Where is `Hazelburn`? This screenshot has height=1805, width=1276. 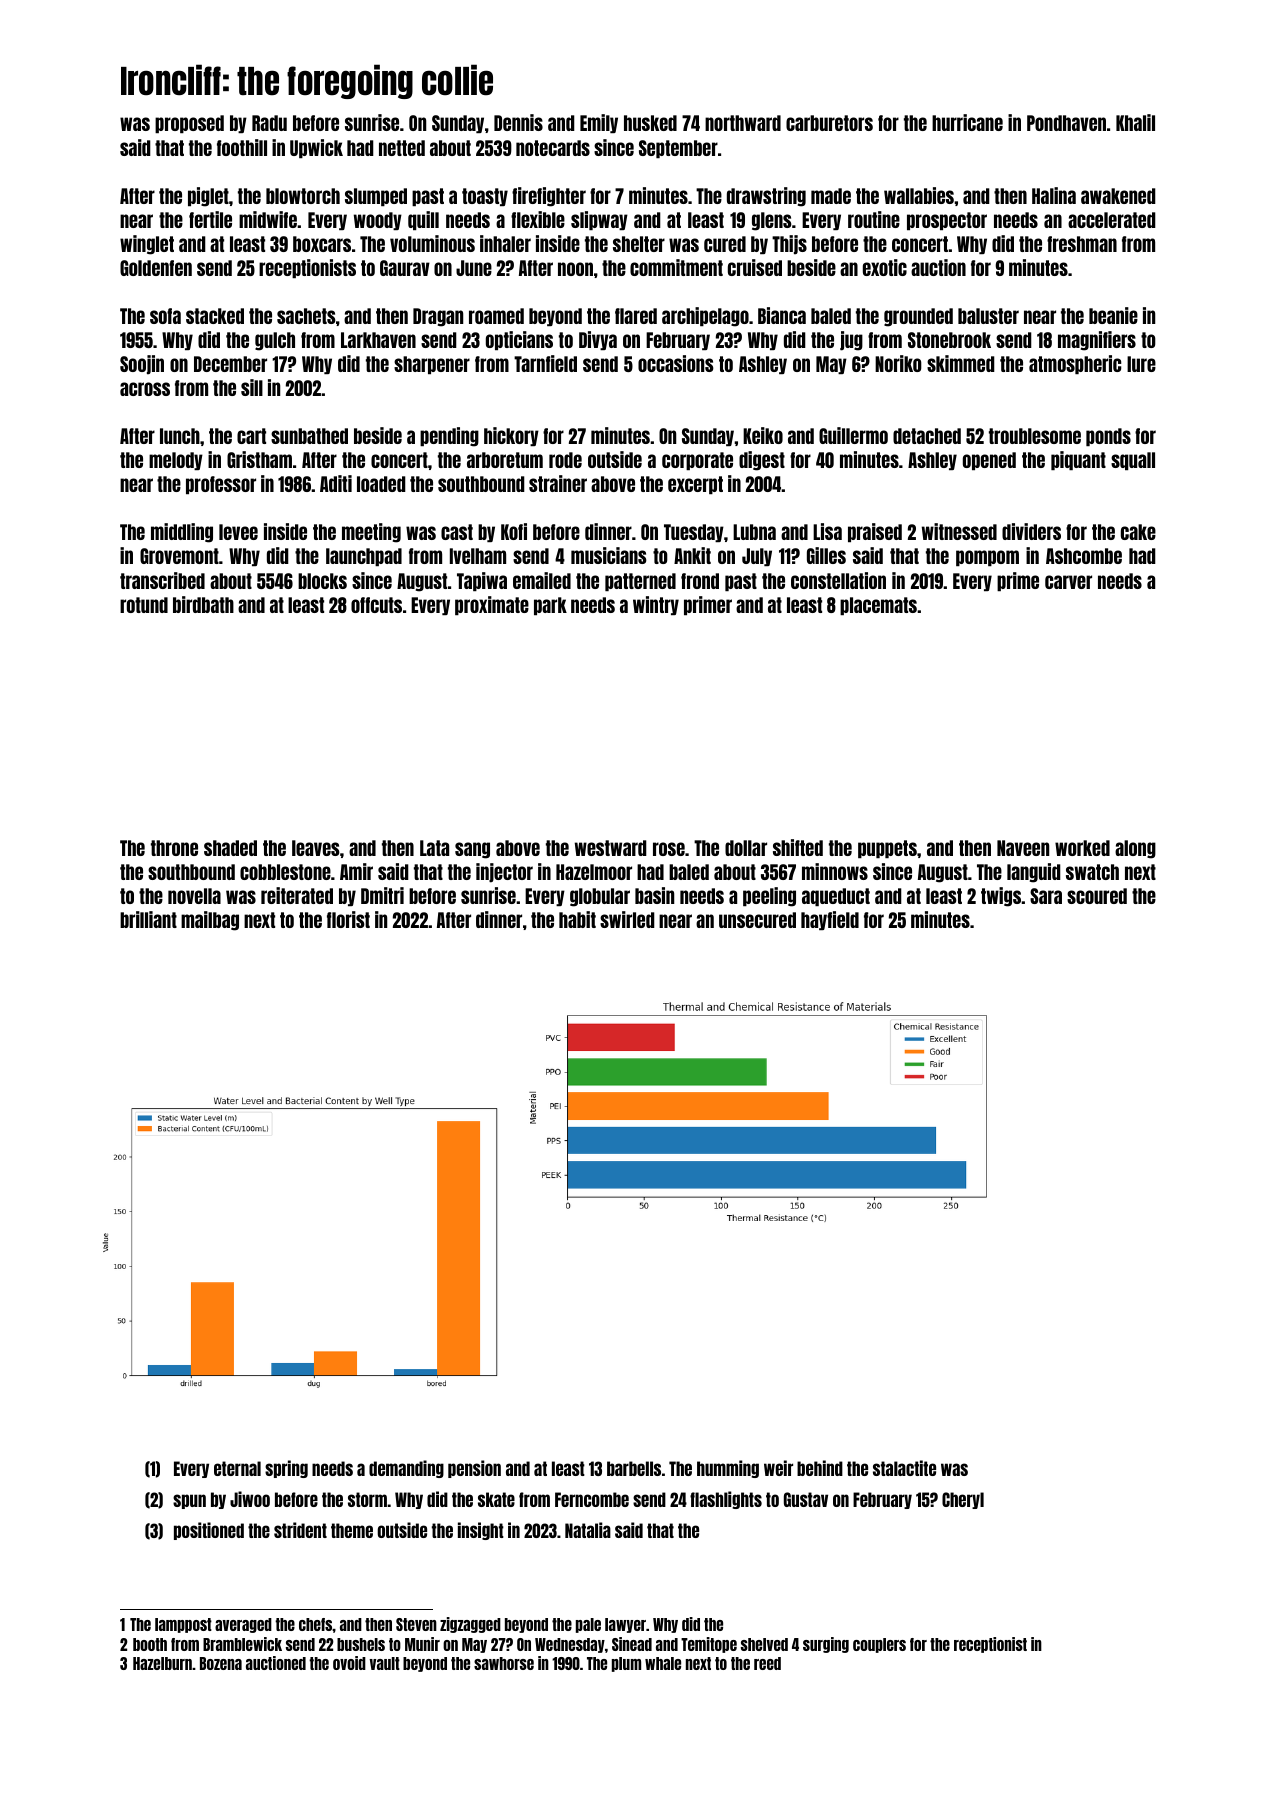 Hazelburn is located at coordinates (162, 1663).
